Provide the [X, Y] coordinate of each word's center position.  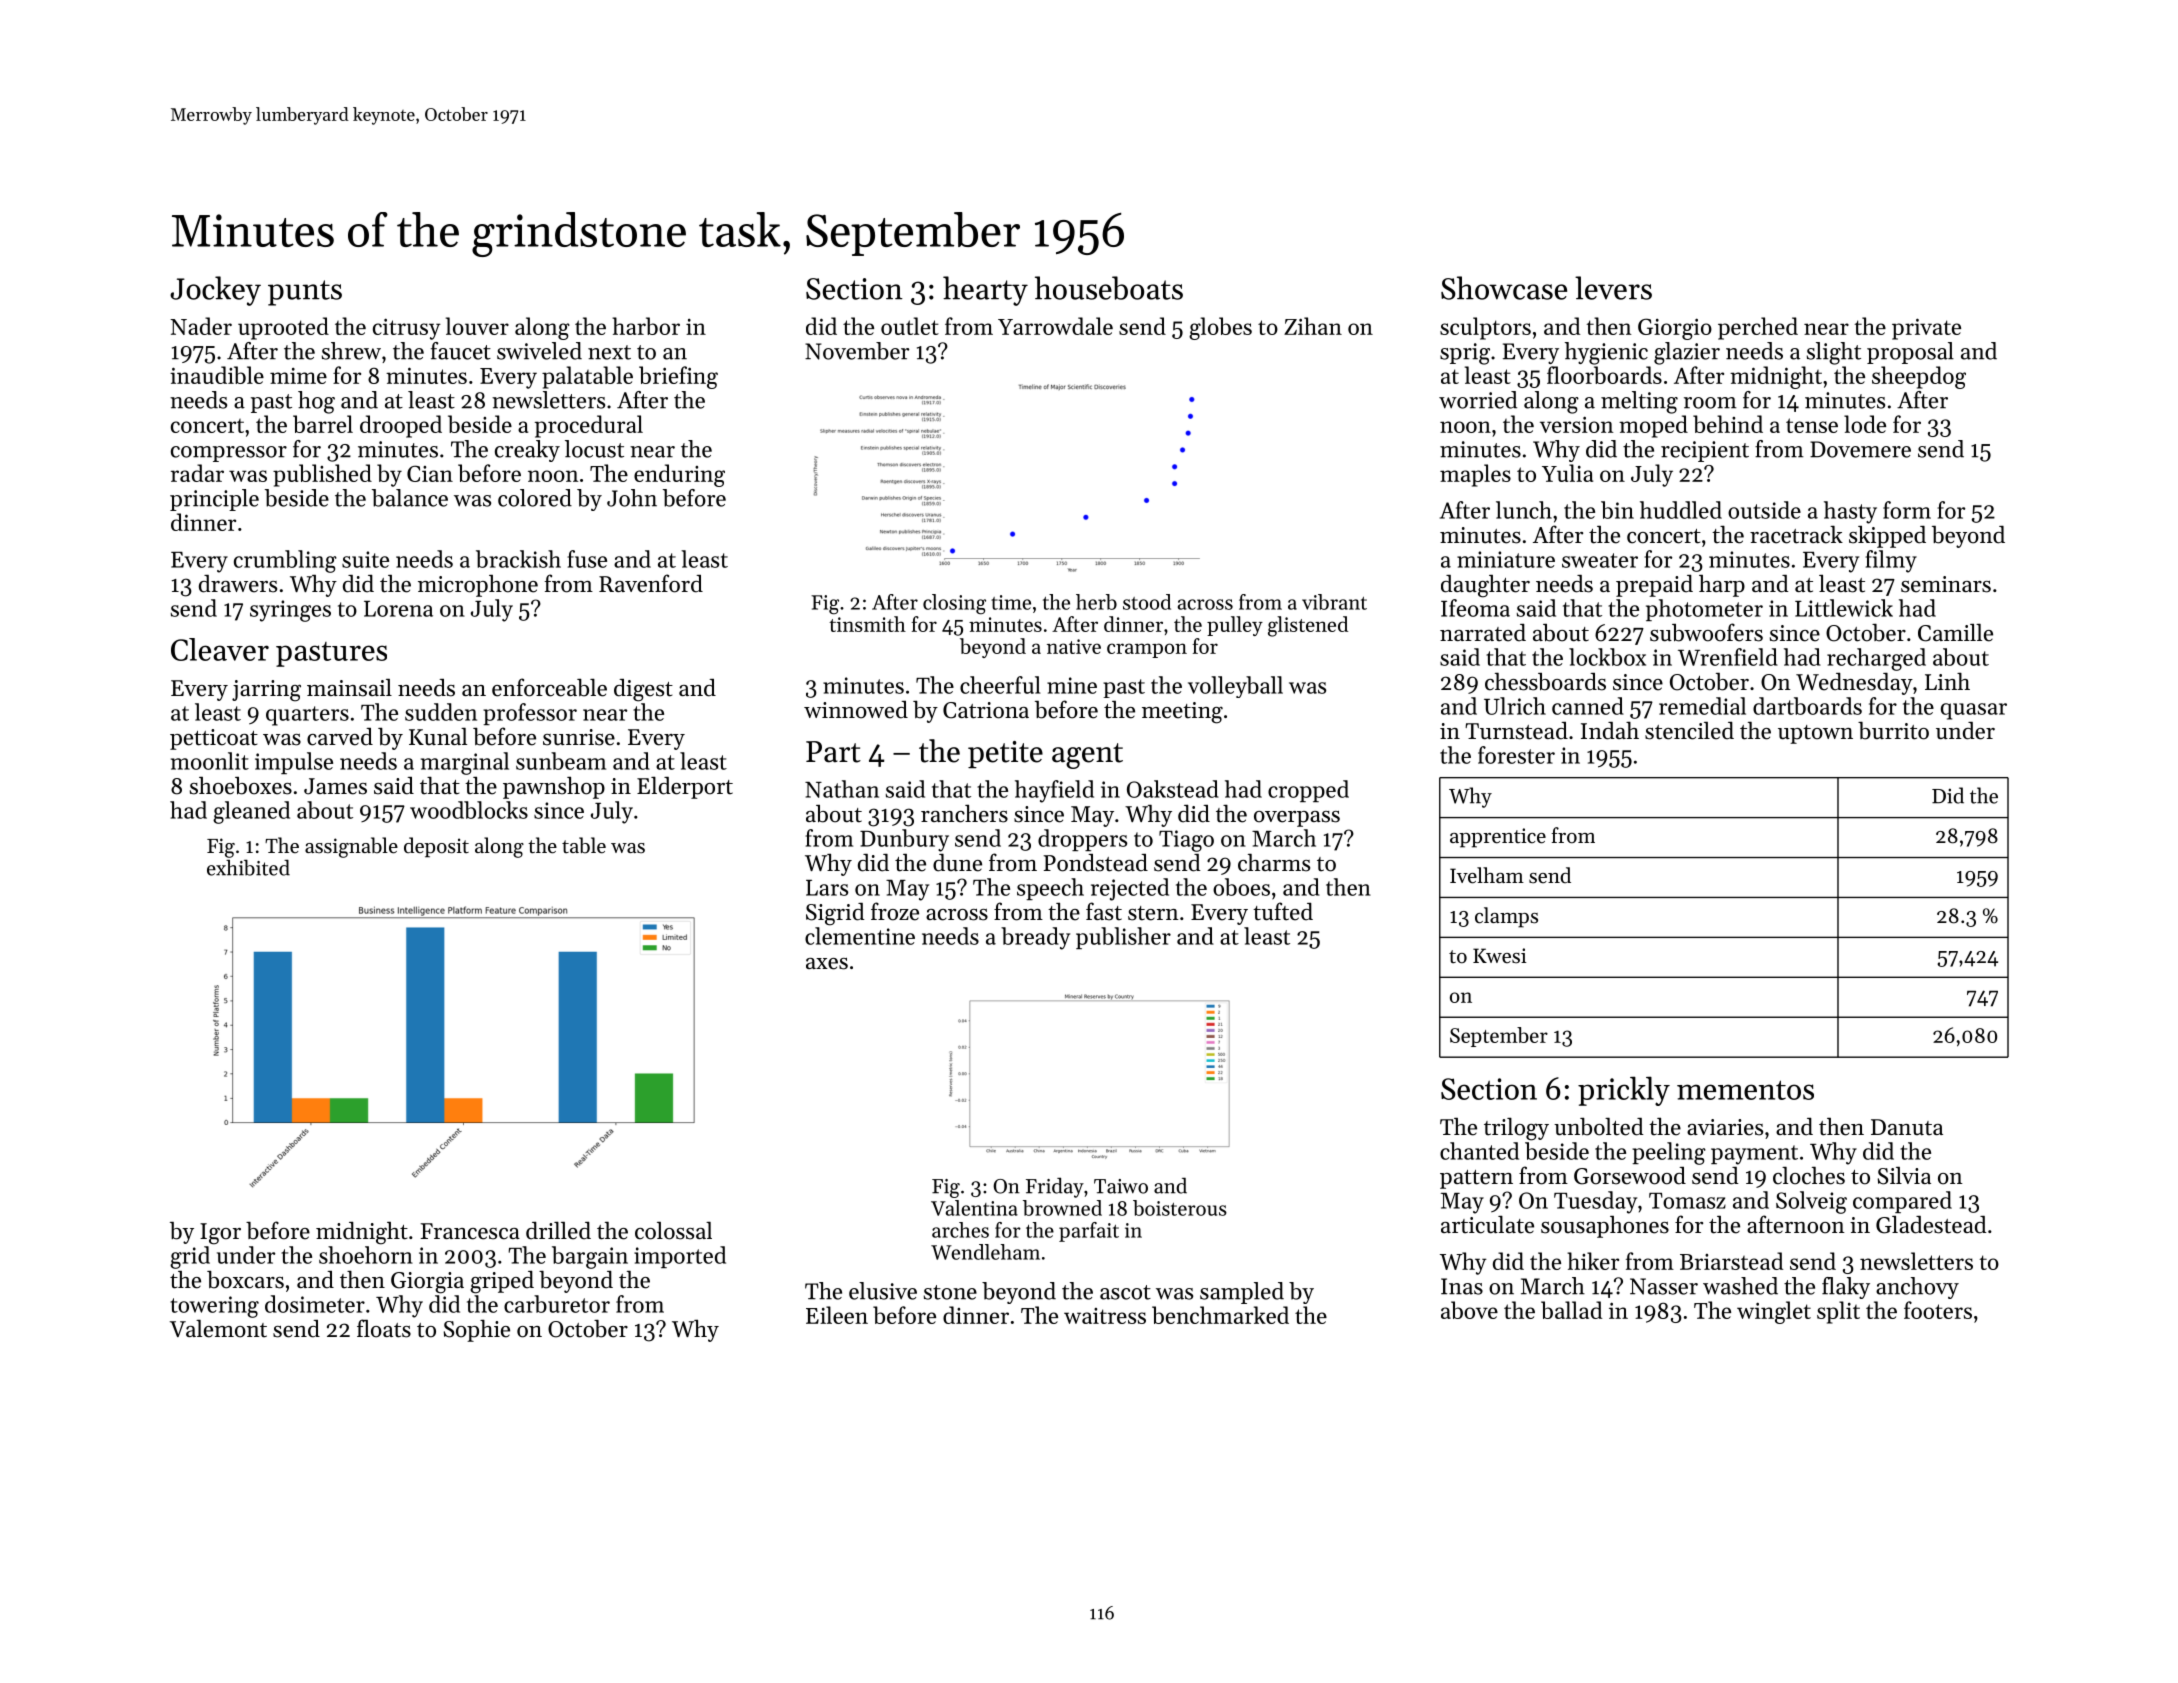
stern [1153, 913]
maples [1475, 475]
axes [827, 964]
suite [365, 559]
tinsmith [867, 624]
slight [1834, 353]
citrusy [407, 329]
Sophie [477, 1330]
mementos [1745, 1090]
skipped [1887, 537]
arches [960, 1230]
